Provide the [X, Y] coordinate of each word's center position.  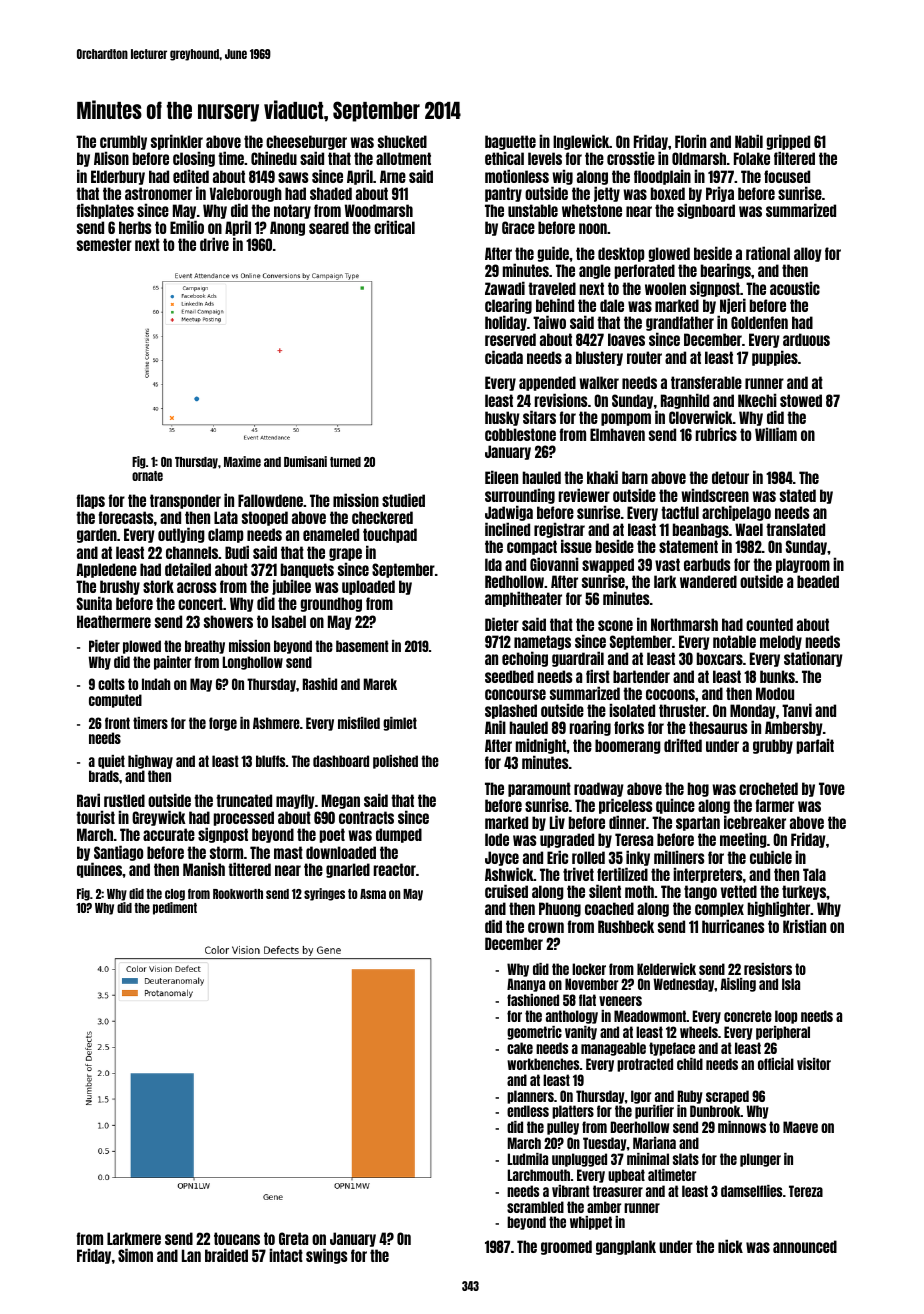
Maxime [242, 461]
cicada [504, 357]
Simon [135, 1255]
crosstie [631, 158]
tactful [680, 512]
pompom [626, 419]
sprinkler [177, 142]
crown [546, 927]
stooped [265, 518]
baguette [510, 142]
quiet [111, 762]
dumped [399, 835]
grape [345, 554]
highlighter [779, 909]
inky [638, 858]
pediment [175, 908]
